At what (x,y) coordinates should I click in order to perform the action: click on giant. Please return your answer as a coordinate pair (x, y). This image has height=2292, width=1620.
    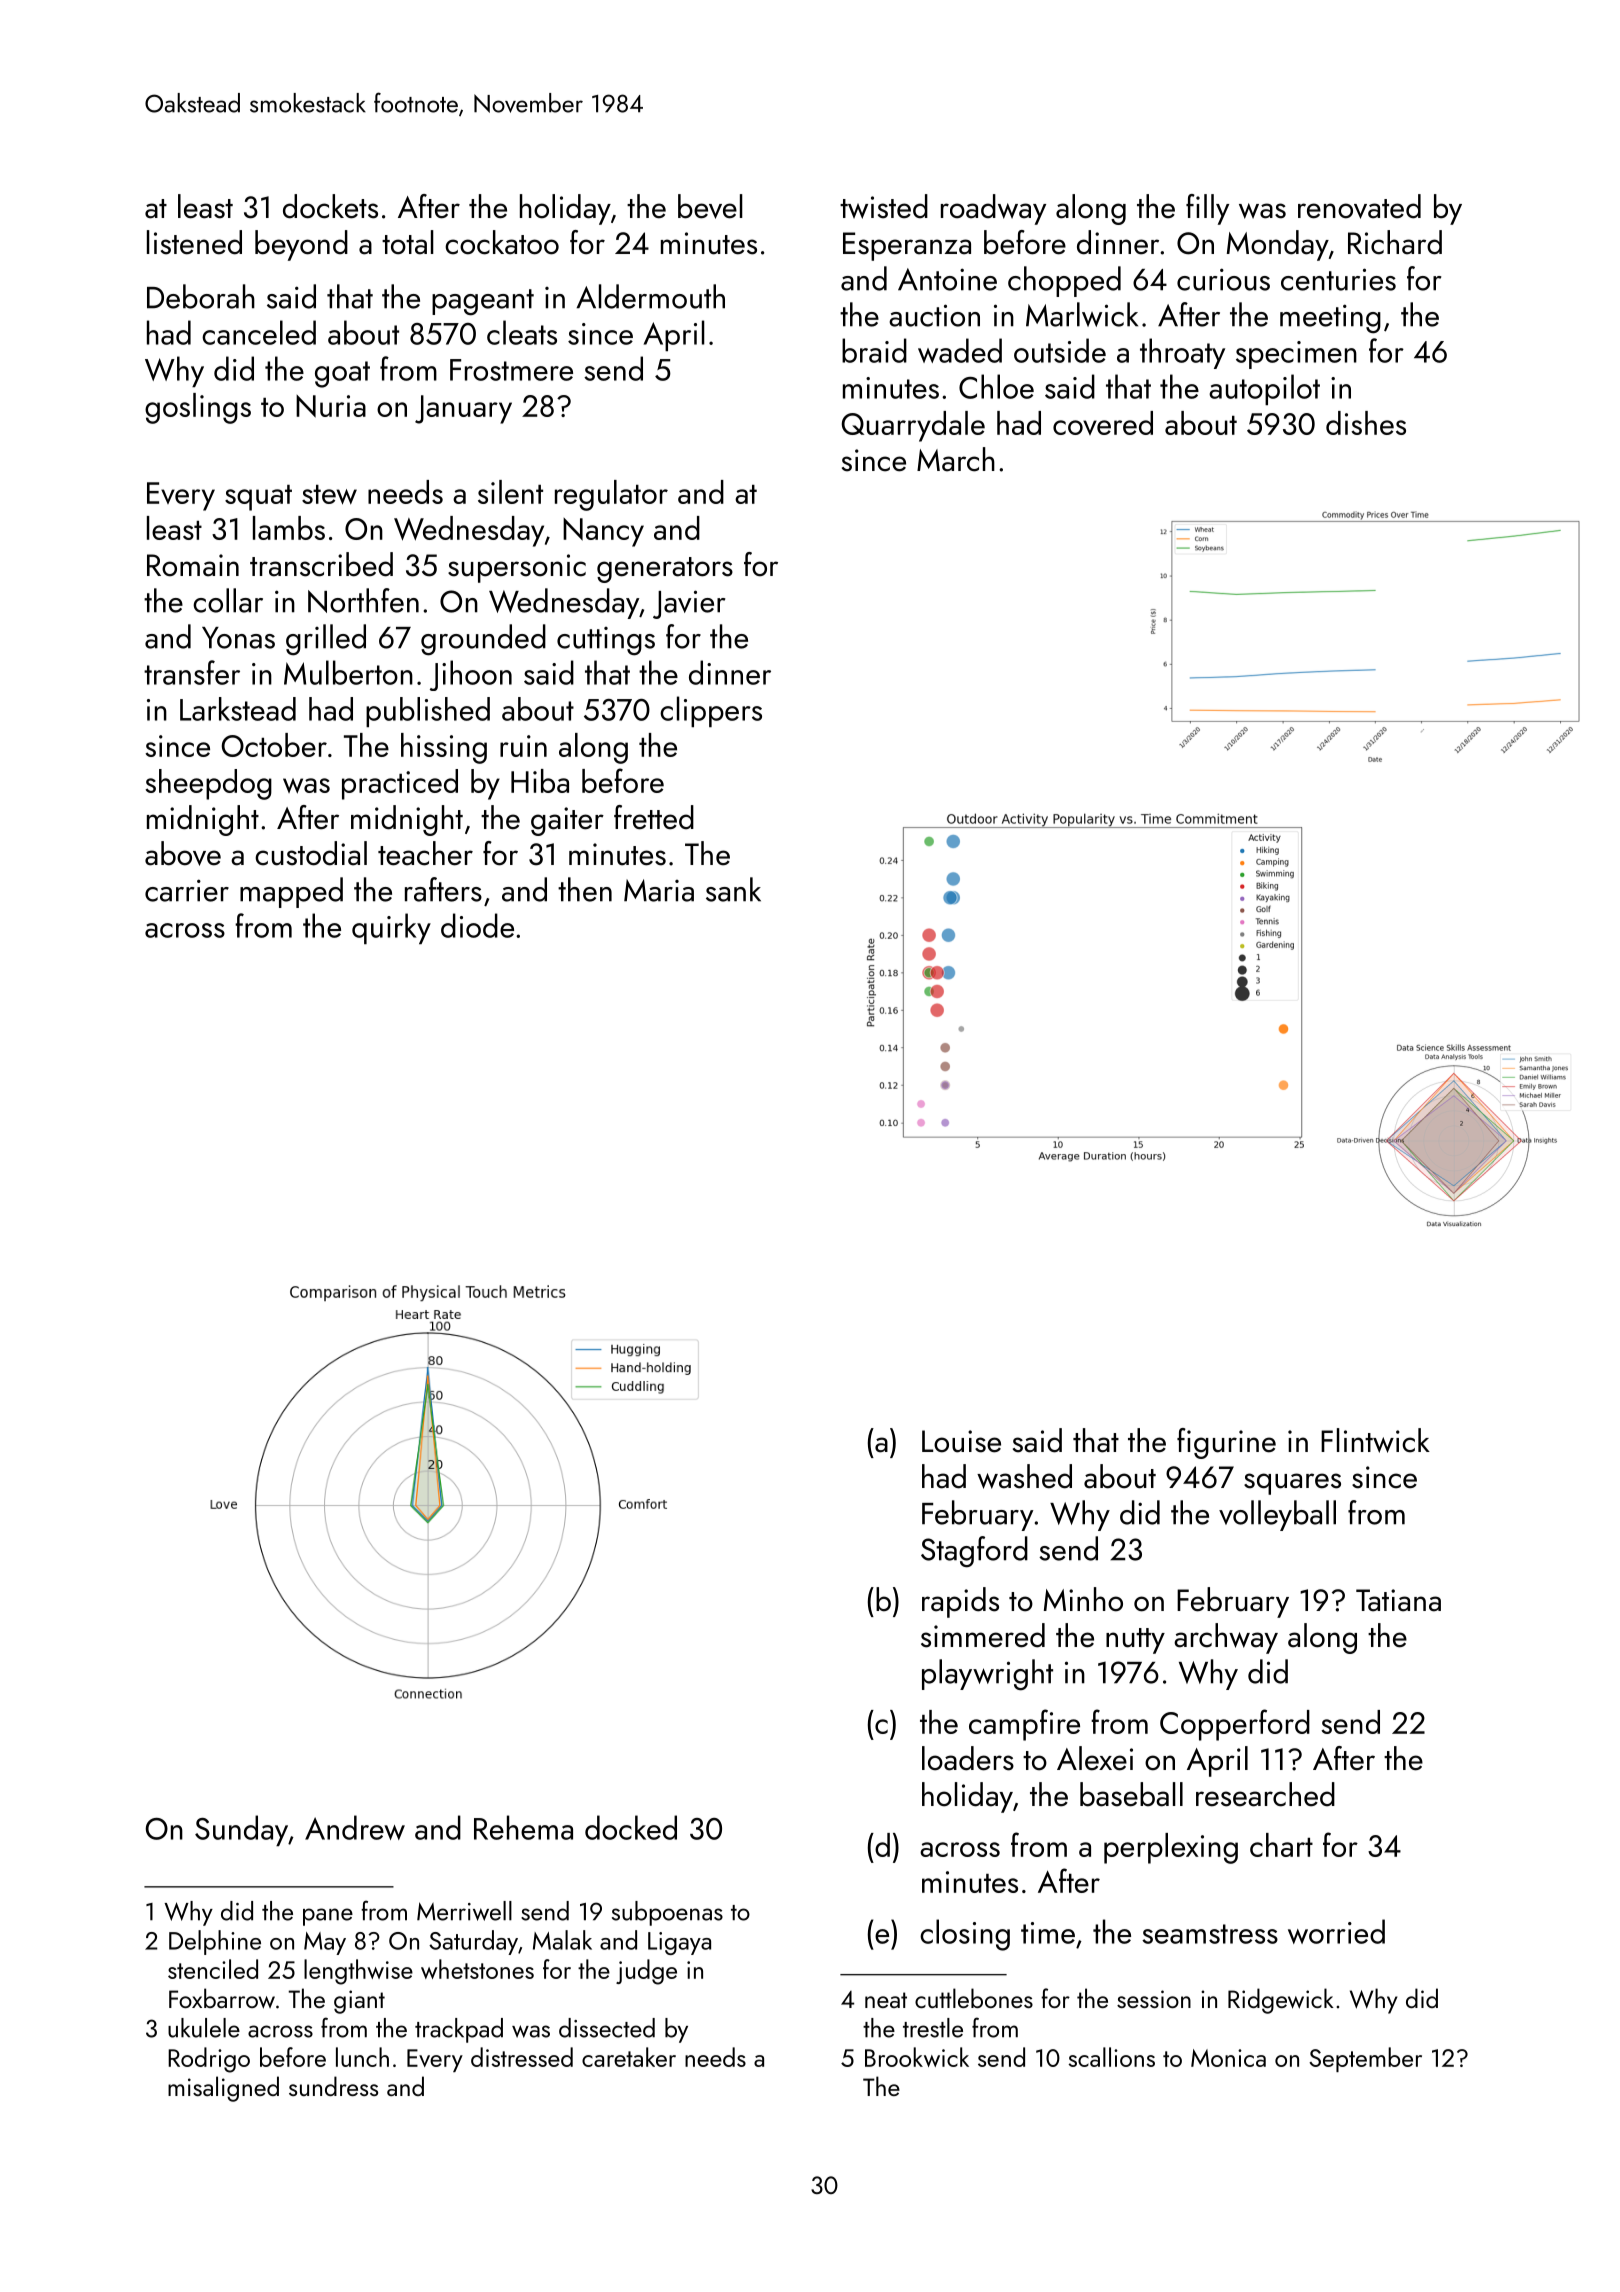
    Looking at the image, I should click on (359, 2002).
